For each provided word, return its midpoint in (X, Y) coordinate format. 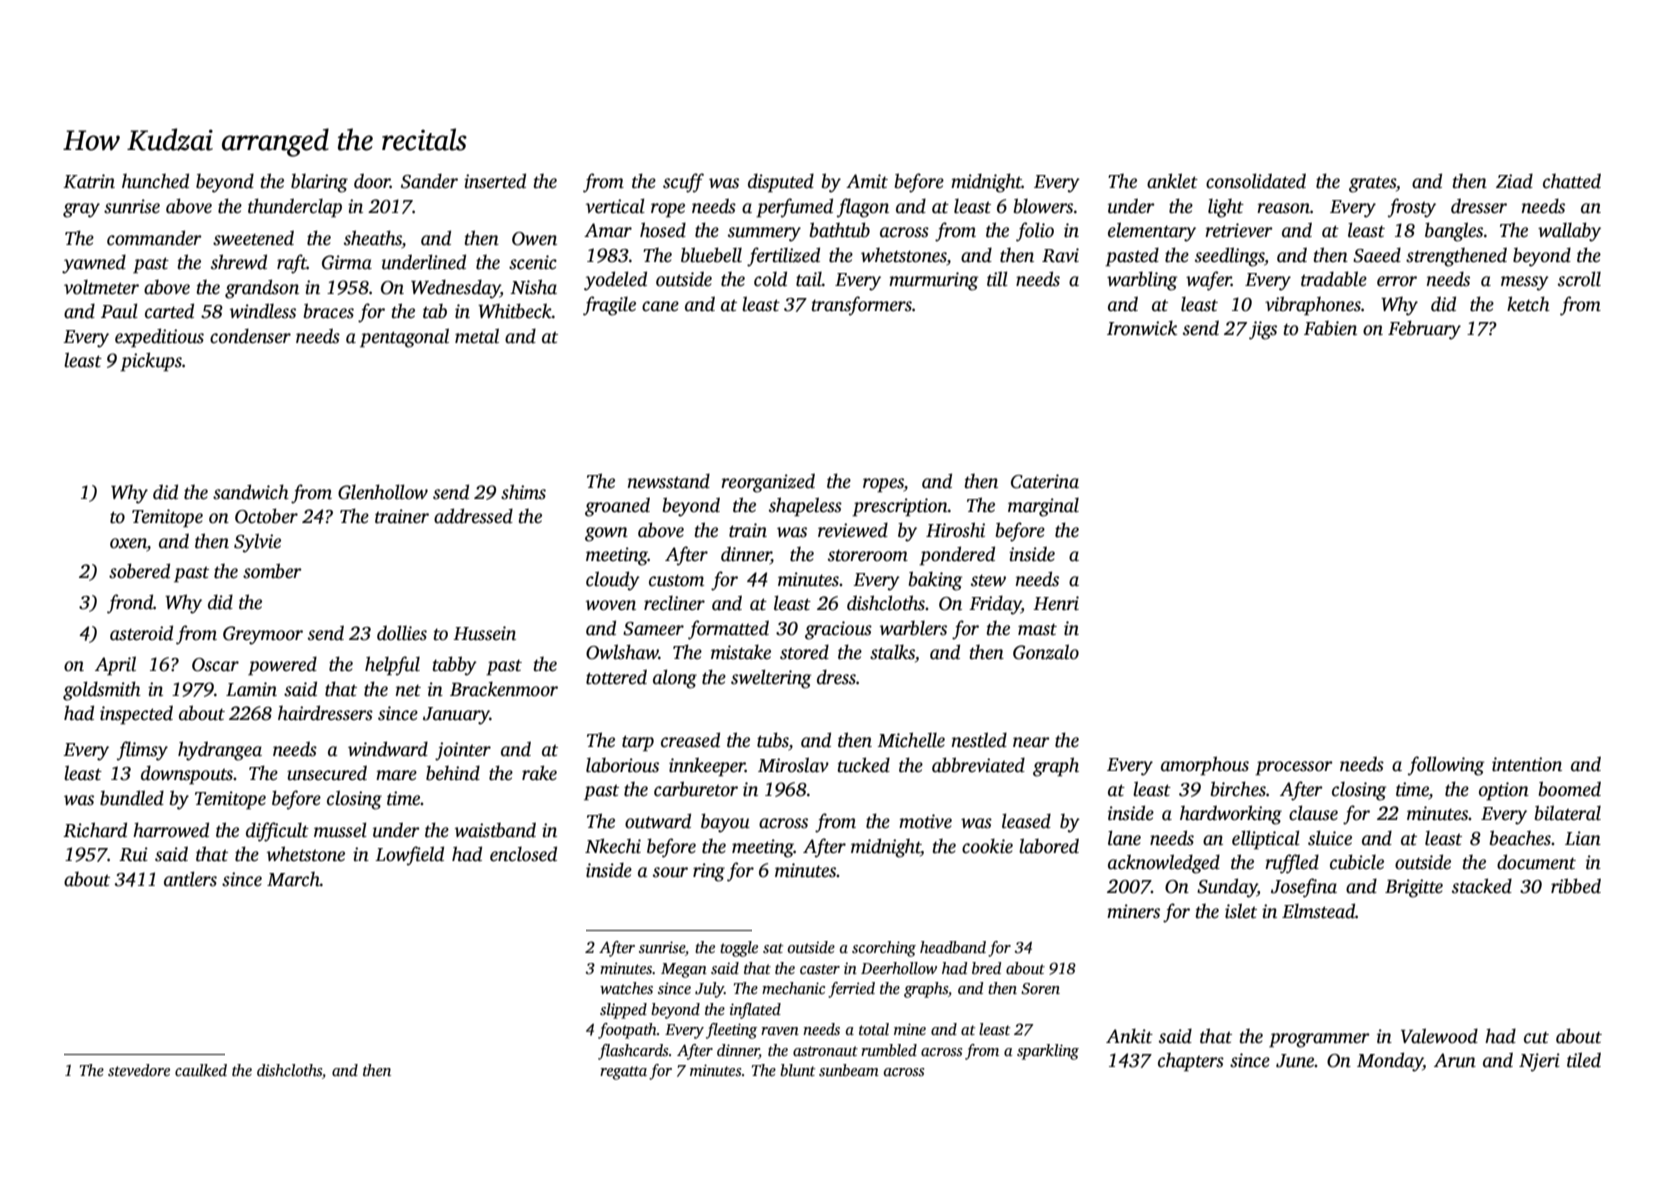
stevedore (139, 1070)
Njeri (1539, 1062)
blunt (797, 1070)
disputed (781, 183)
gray (81, 210)
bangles (1454, 232)
